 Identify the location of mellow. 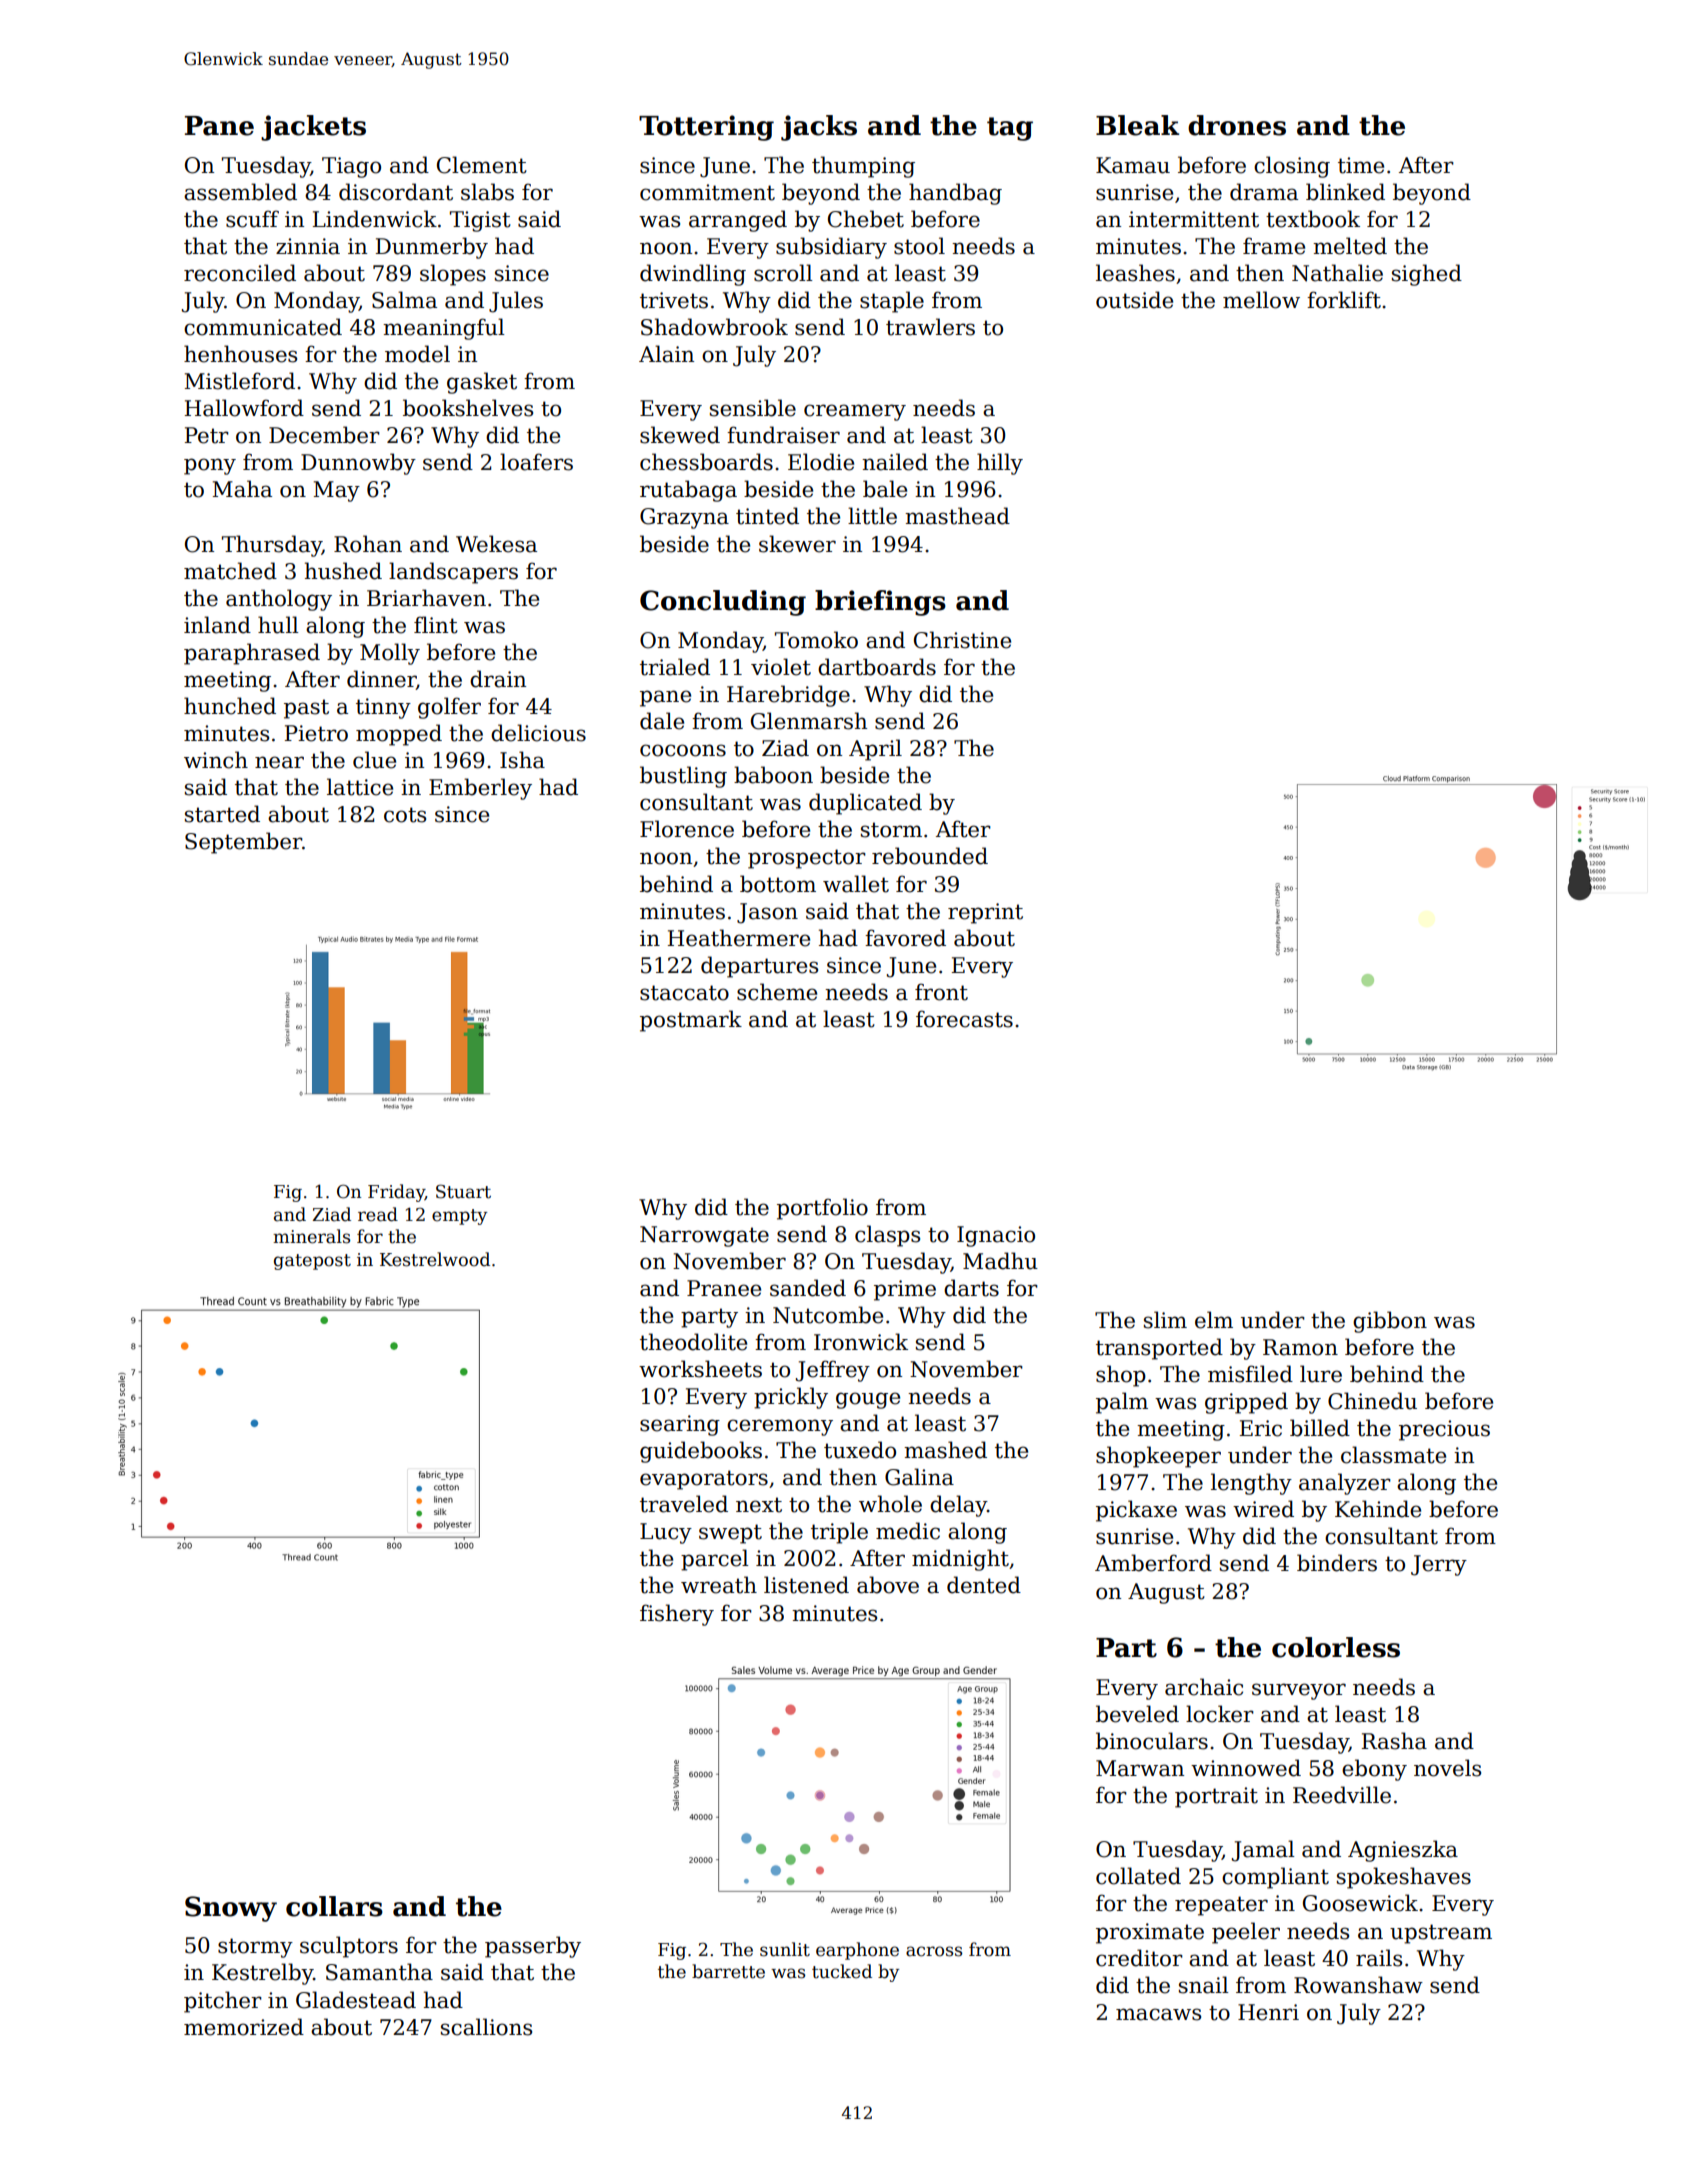
(1261, 300).
